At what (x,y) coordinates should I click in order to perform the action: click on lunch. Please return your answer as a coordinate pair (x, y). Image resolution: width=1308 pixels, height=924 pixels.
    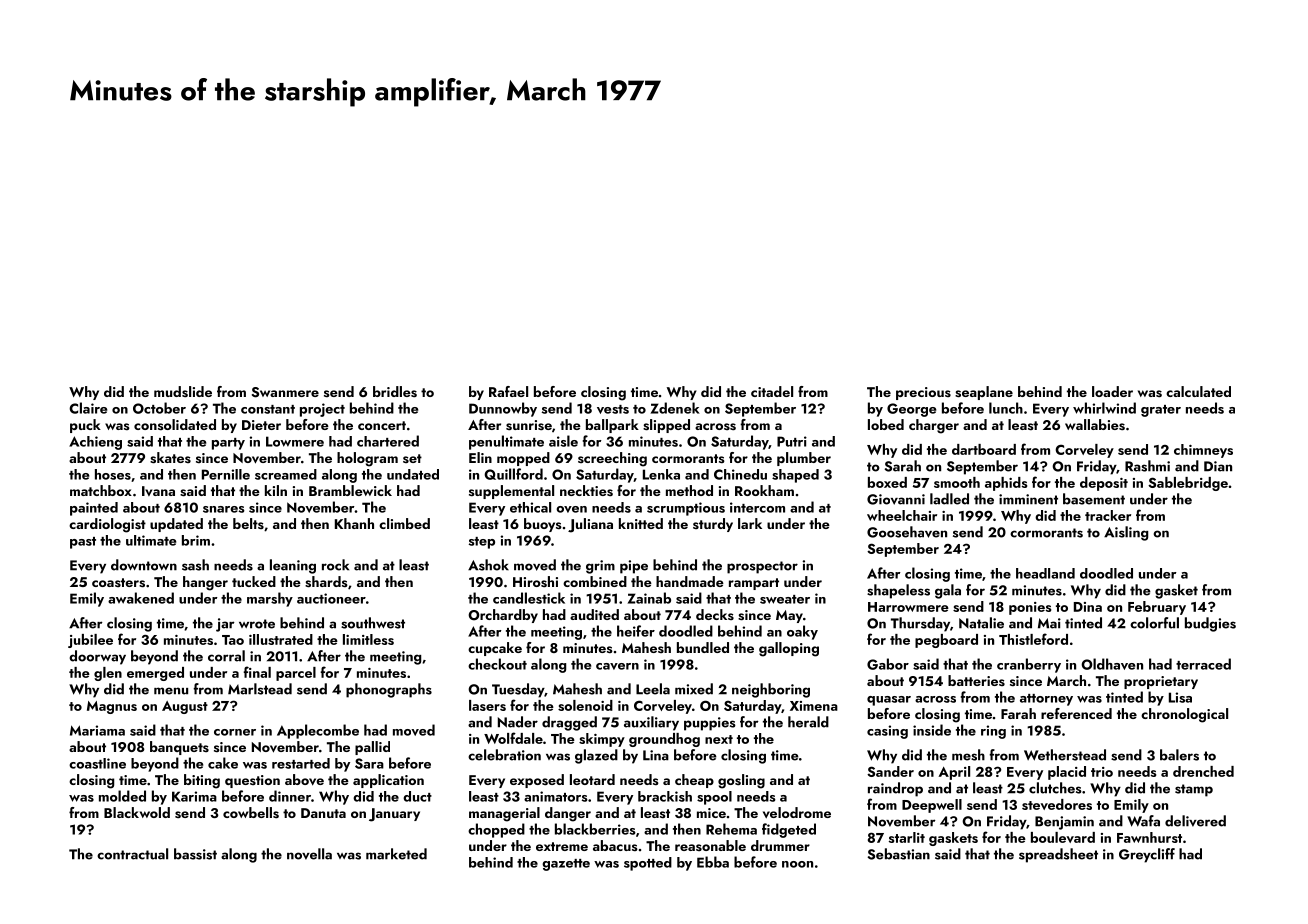
    Looking at the image, I should click on (1006, 408).
